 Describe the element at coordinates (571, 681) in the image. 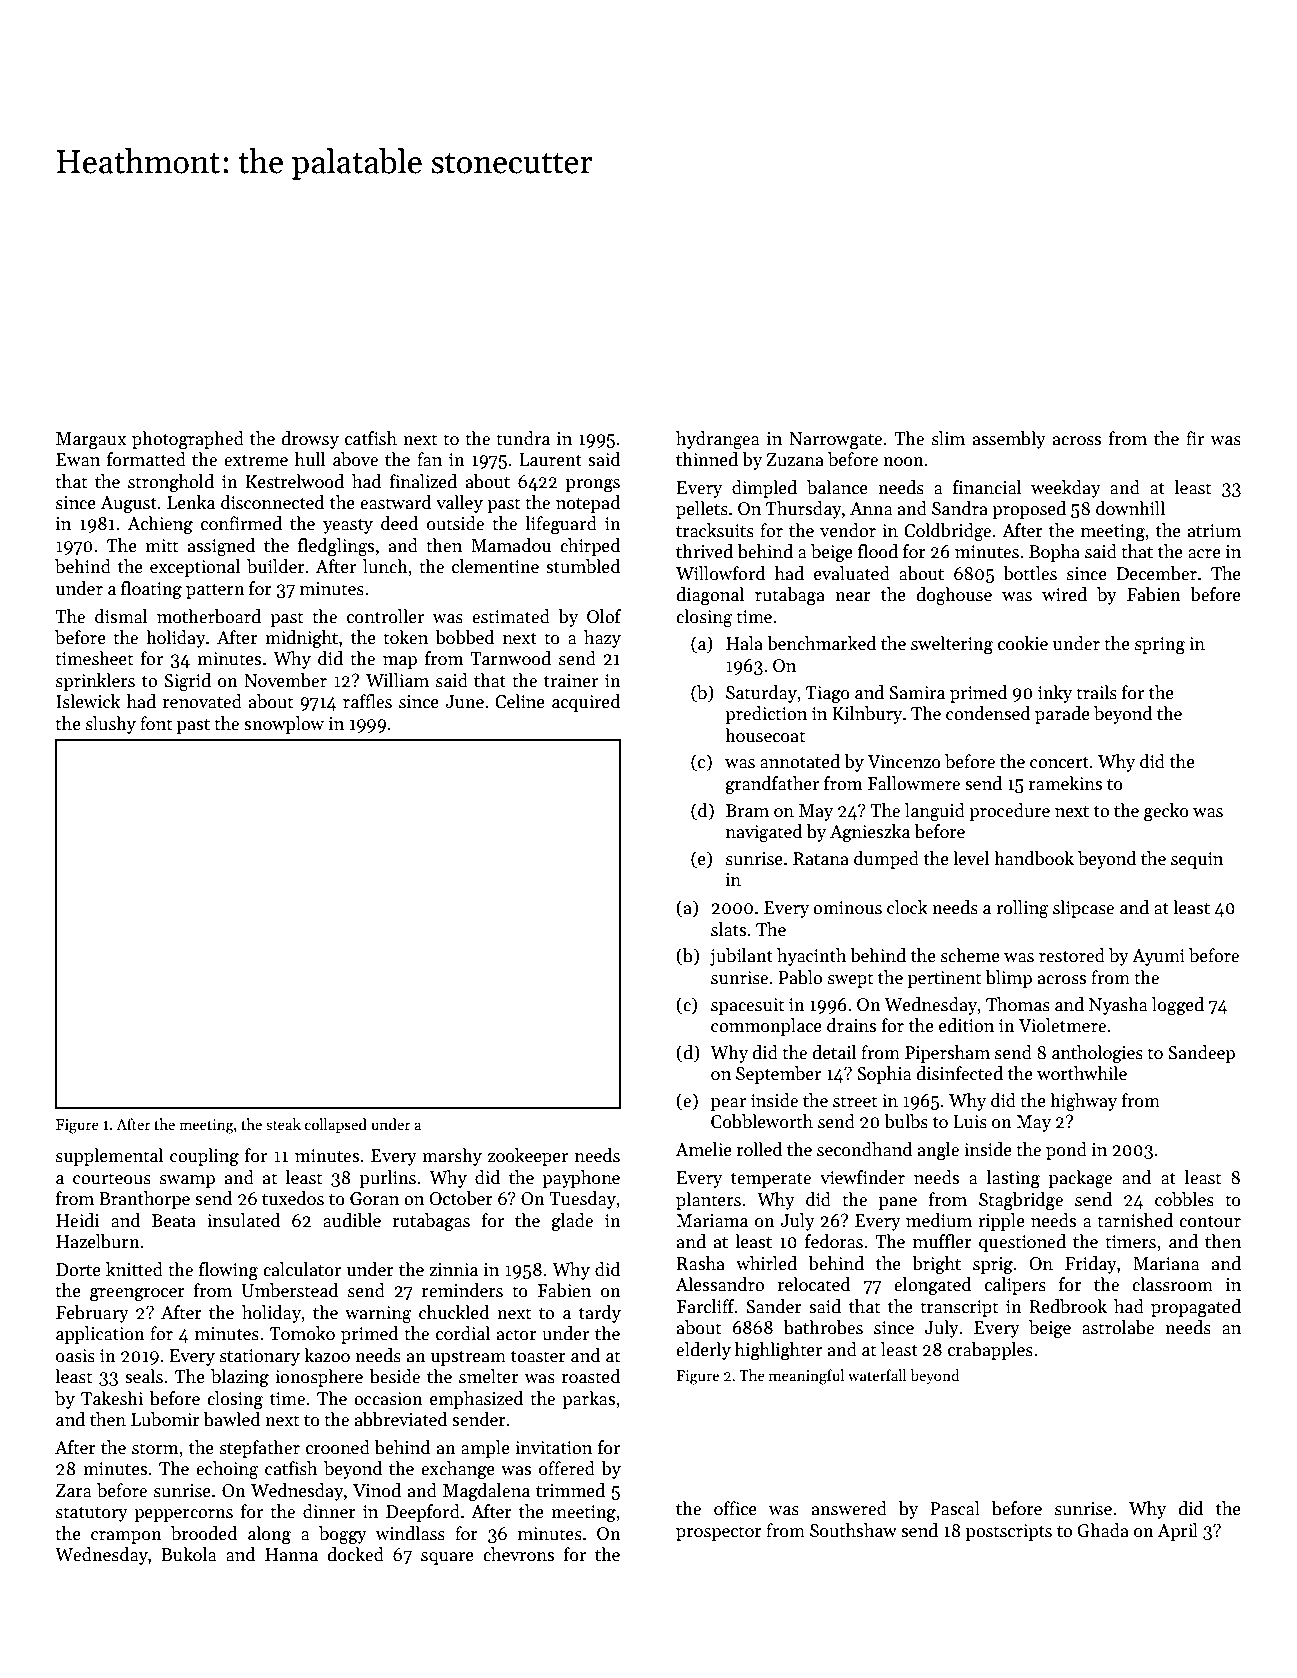

I see `trainer` at that location.
